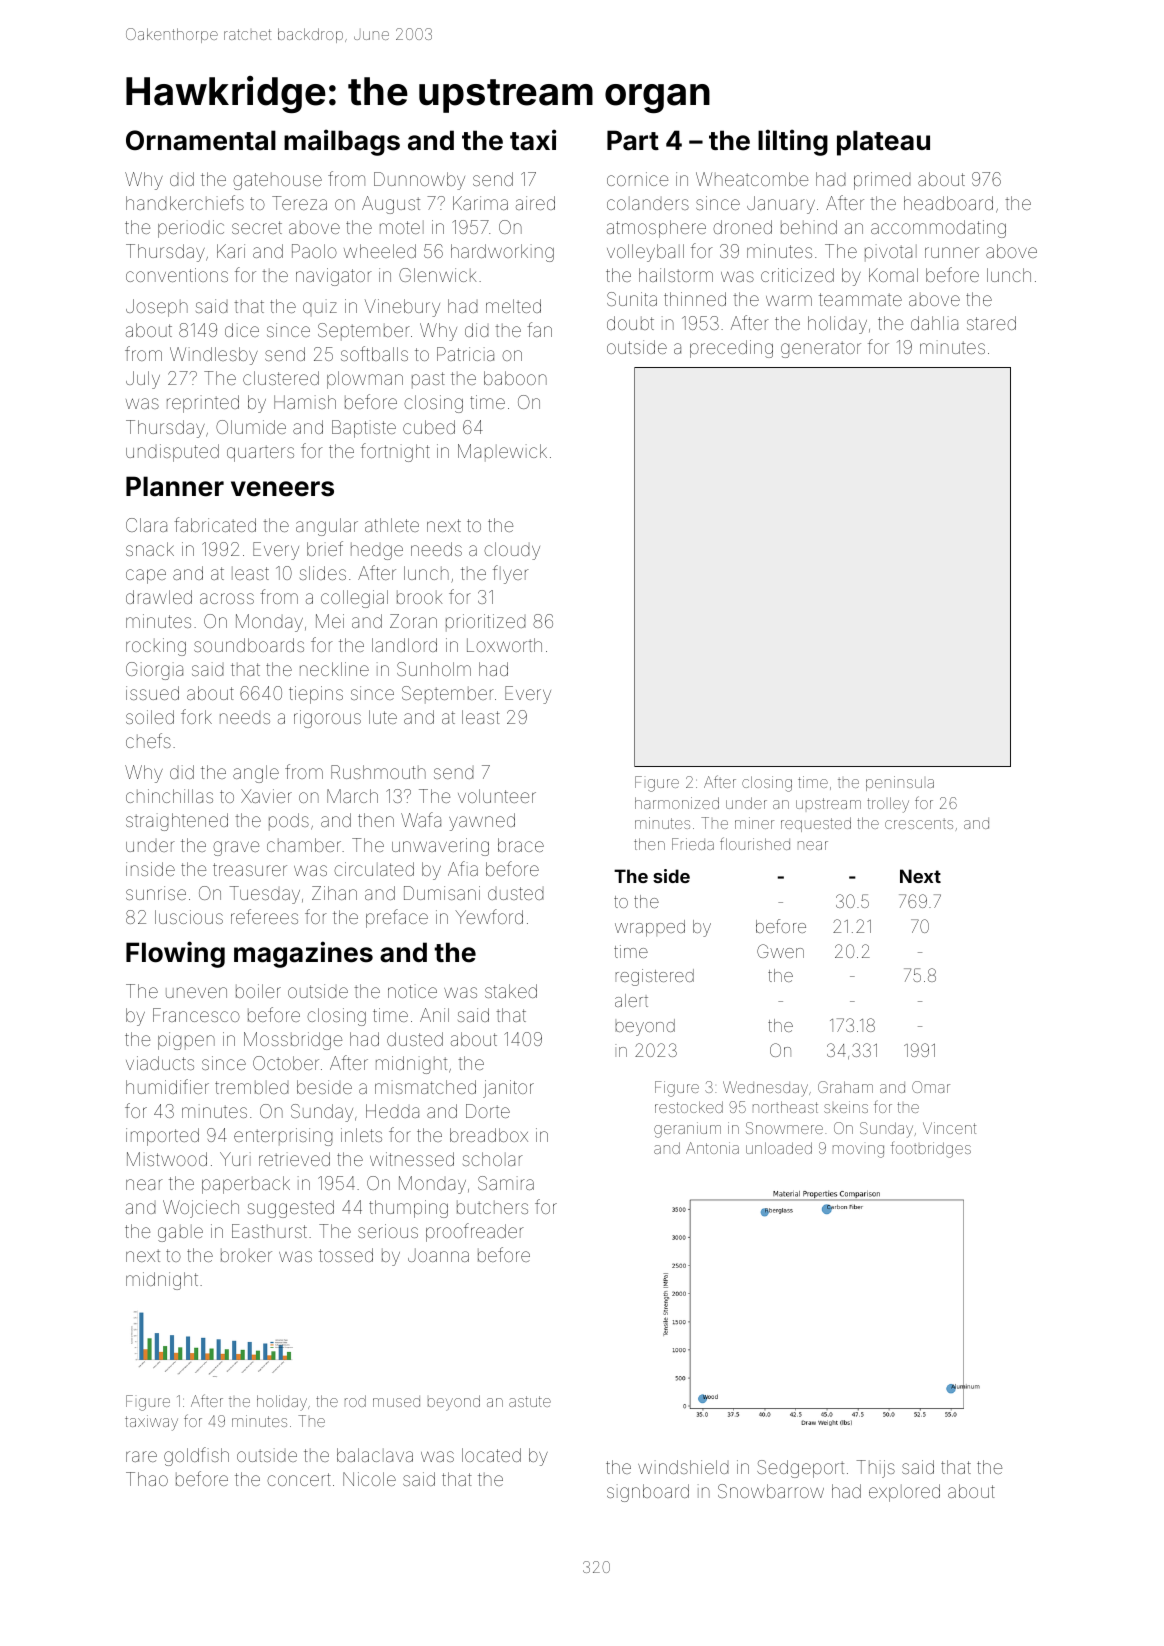 This screenshot has width=1164, height=1646. I want to click on brace, so click(521, 845).
